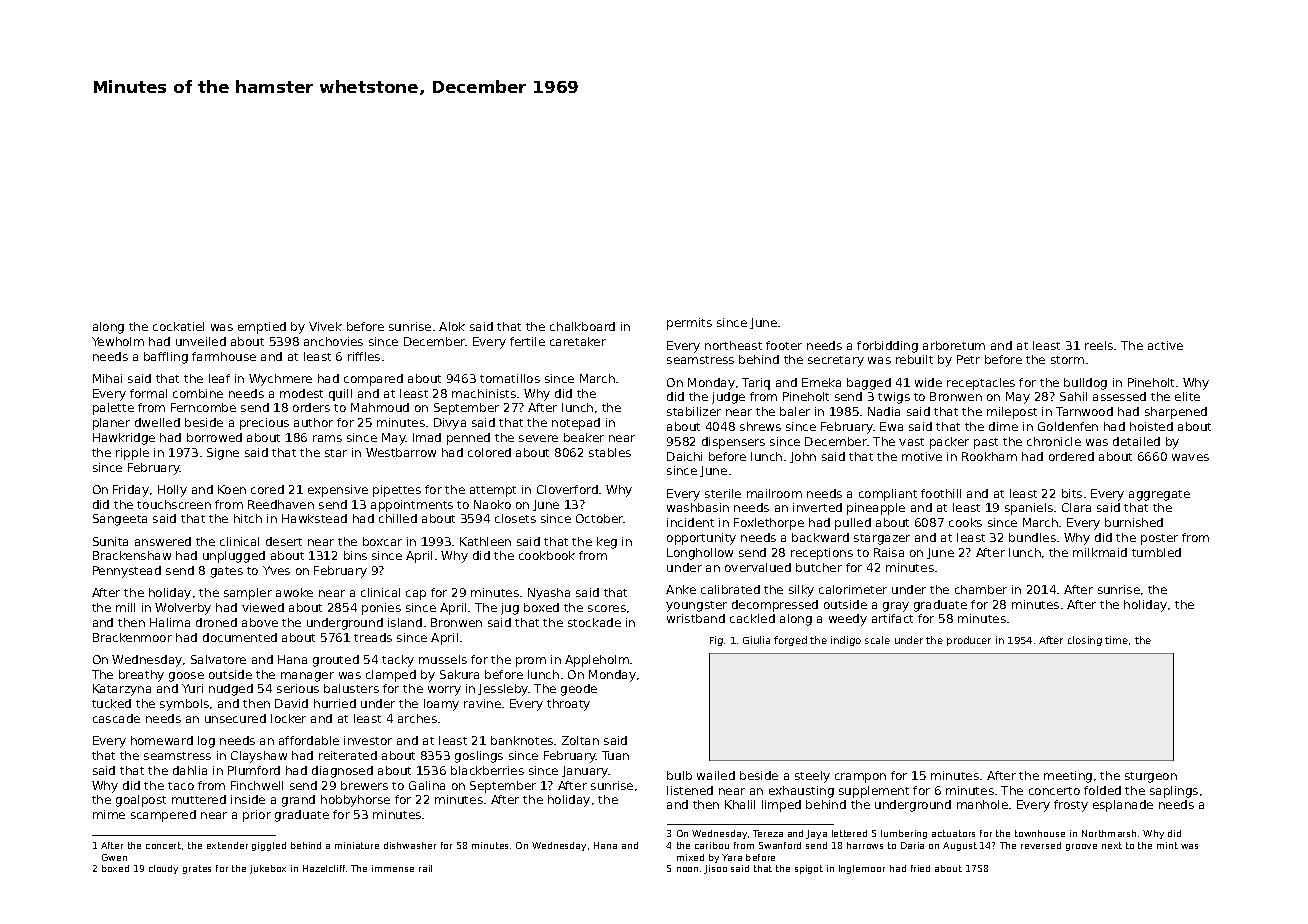 The height and width of the screenshot is (924, 1308). Describe the element at coordinates (482, 703) in the screenshot. I see `ravine` at that location.
